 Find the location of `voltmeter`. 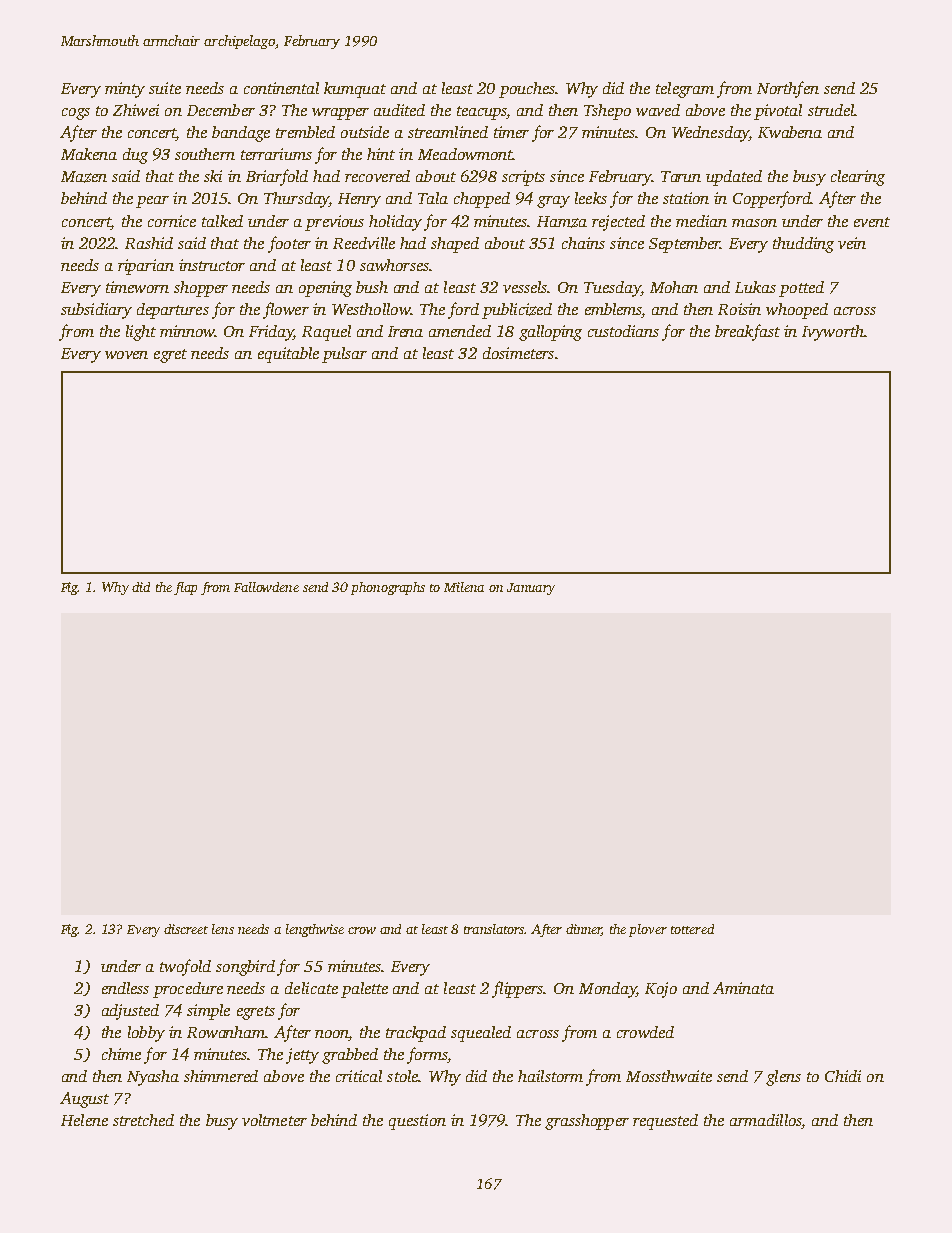

voltmeter is located at coordinates (274, 1120).
